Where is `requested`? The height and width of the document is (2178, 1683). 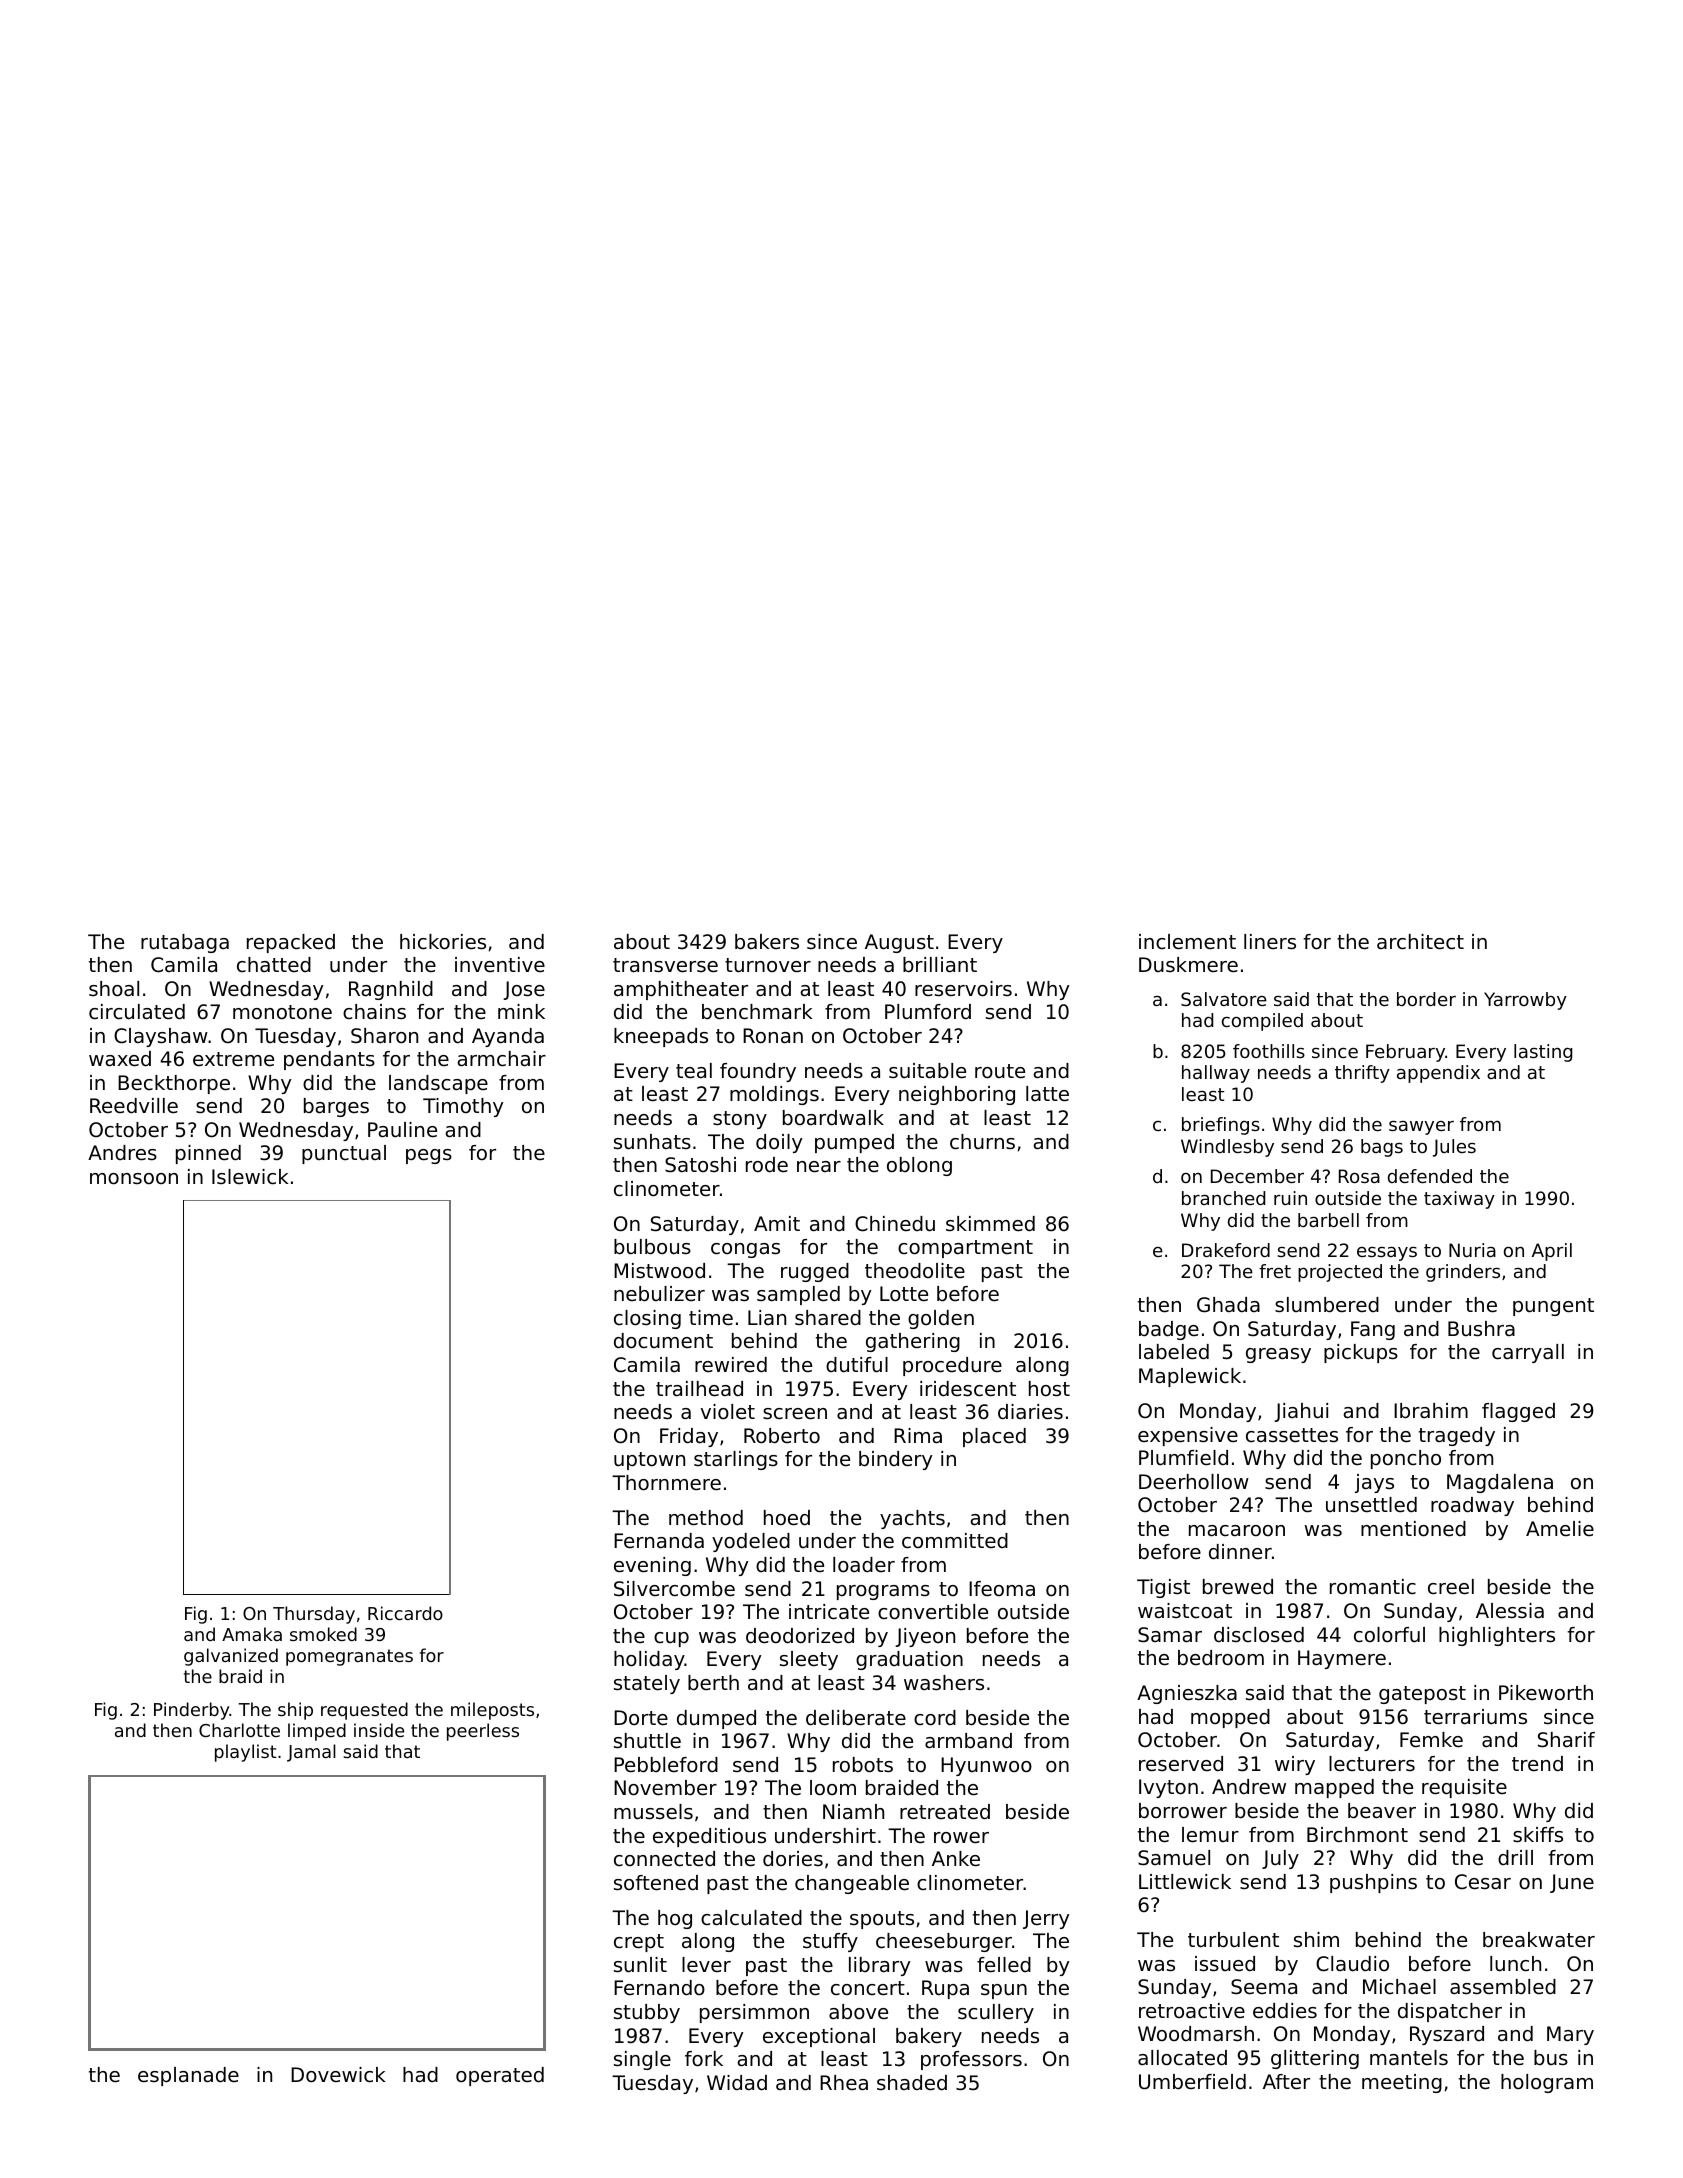
requested is located at coordinates (364, 1711).
